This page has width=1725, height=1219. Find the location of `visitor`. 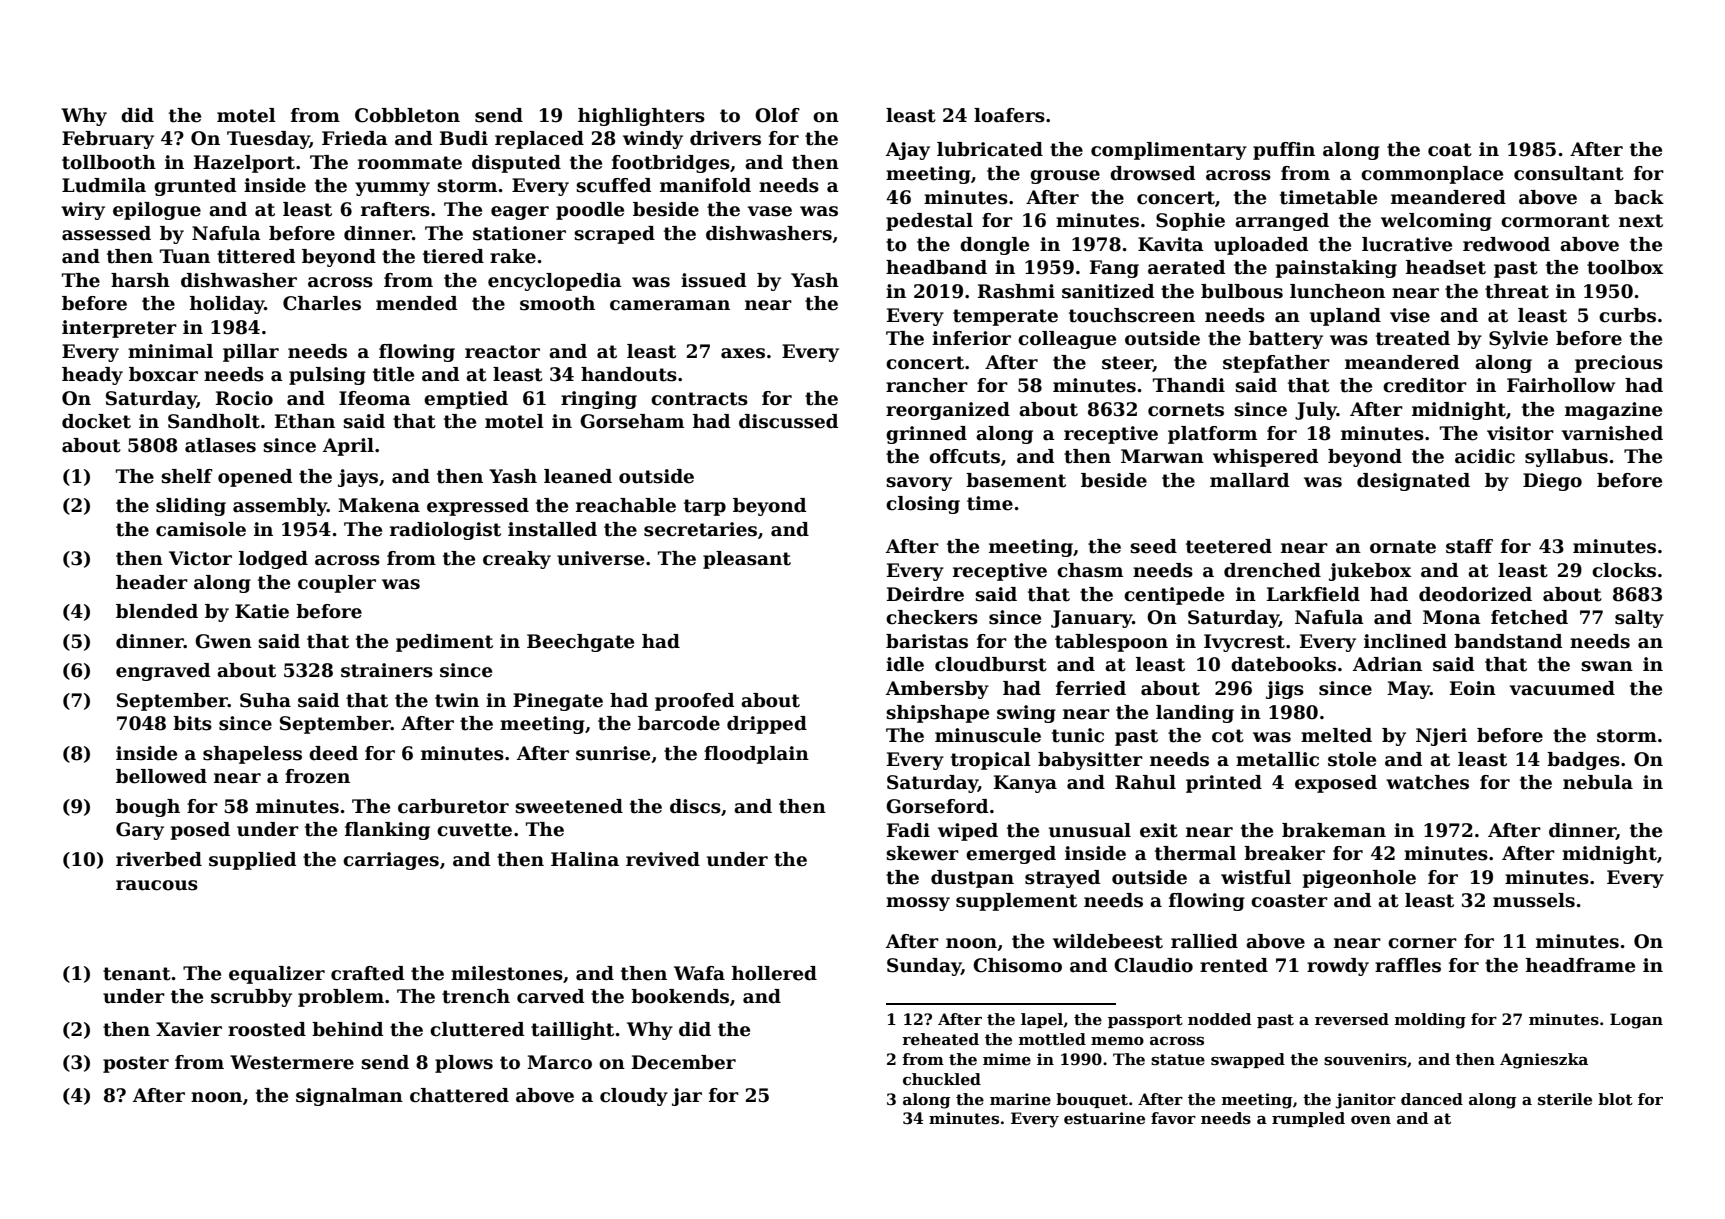

visitor is located at coordinates (1520, 433).
